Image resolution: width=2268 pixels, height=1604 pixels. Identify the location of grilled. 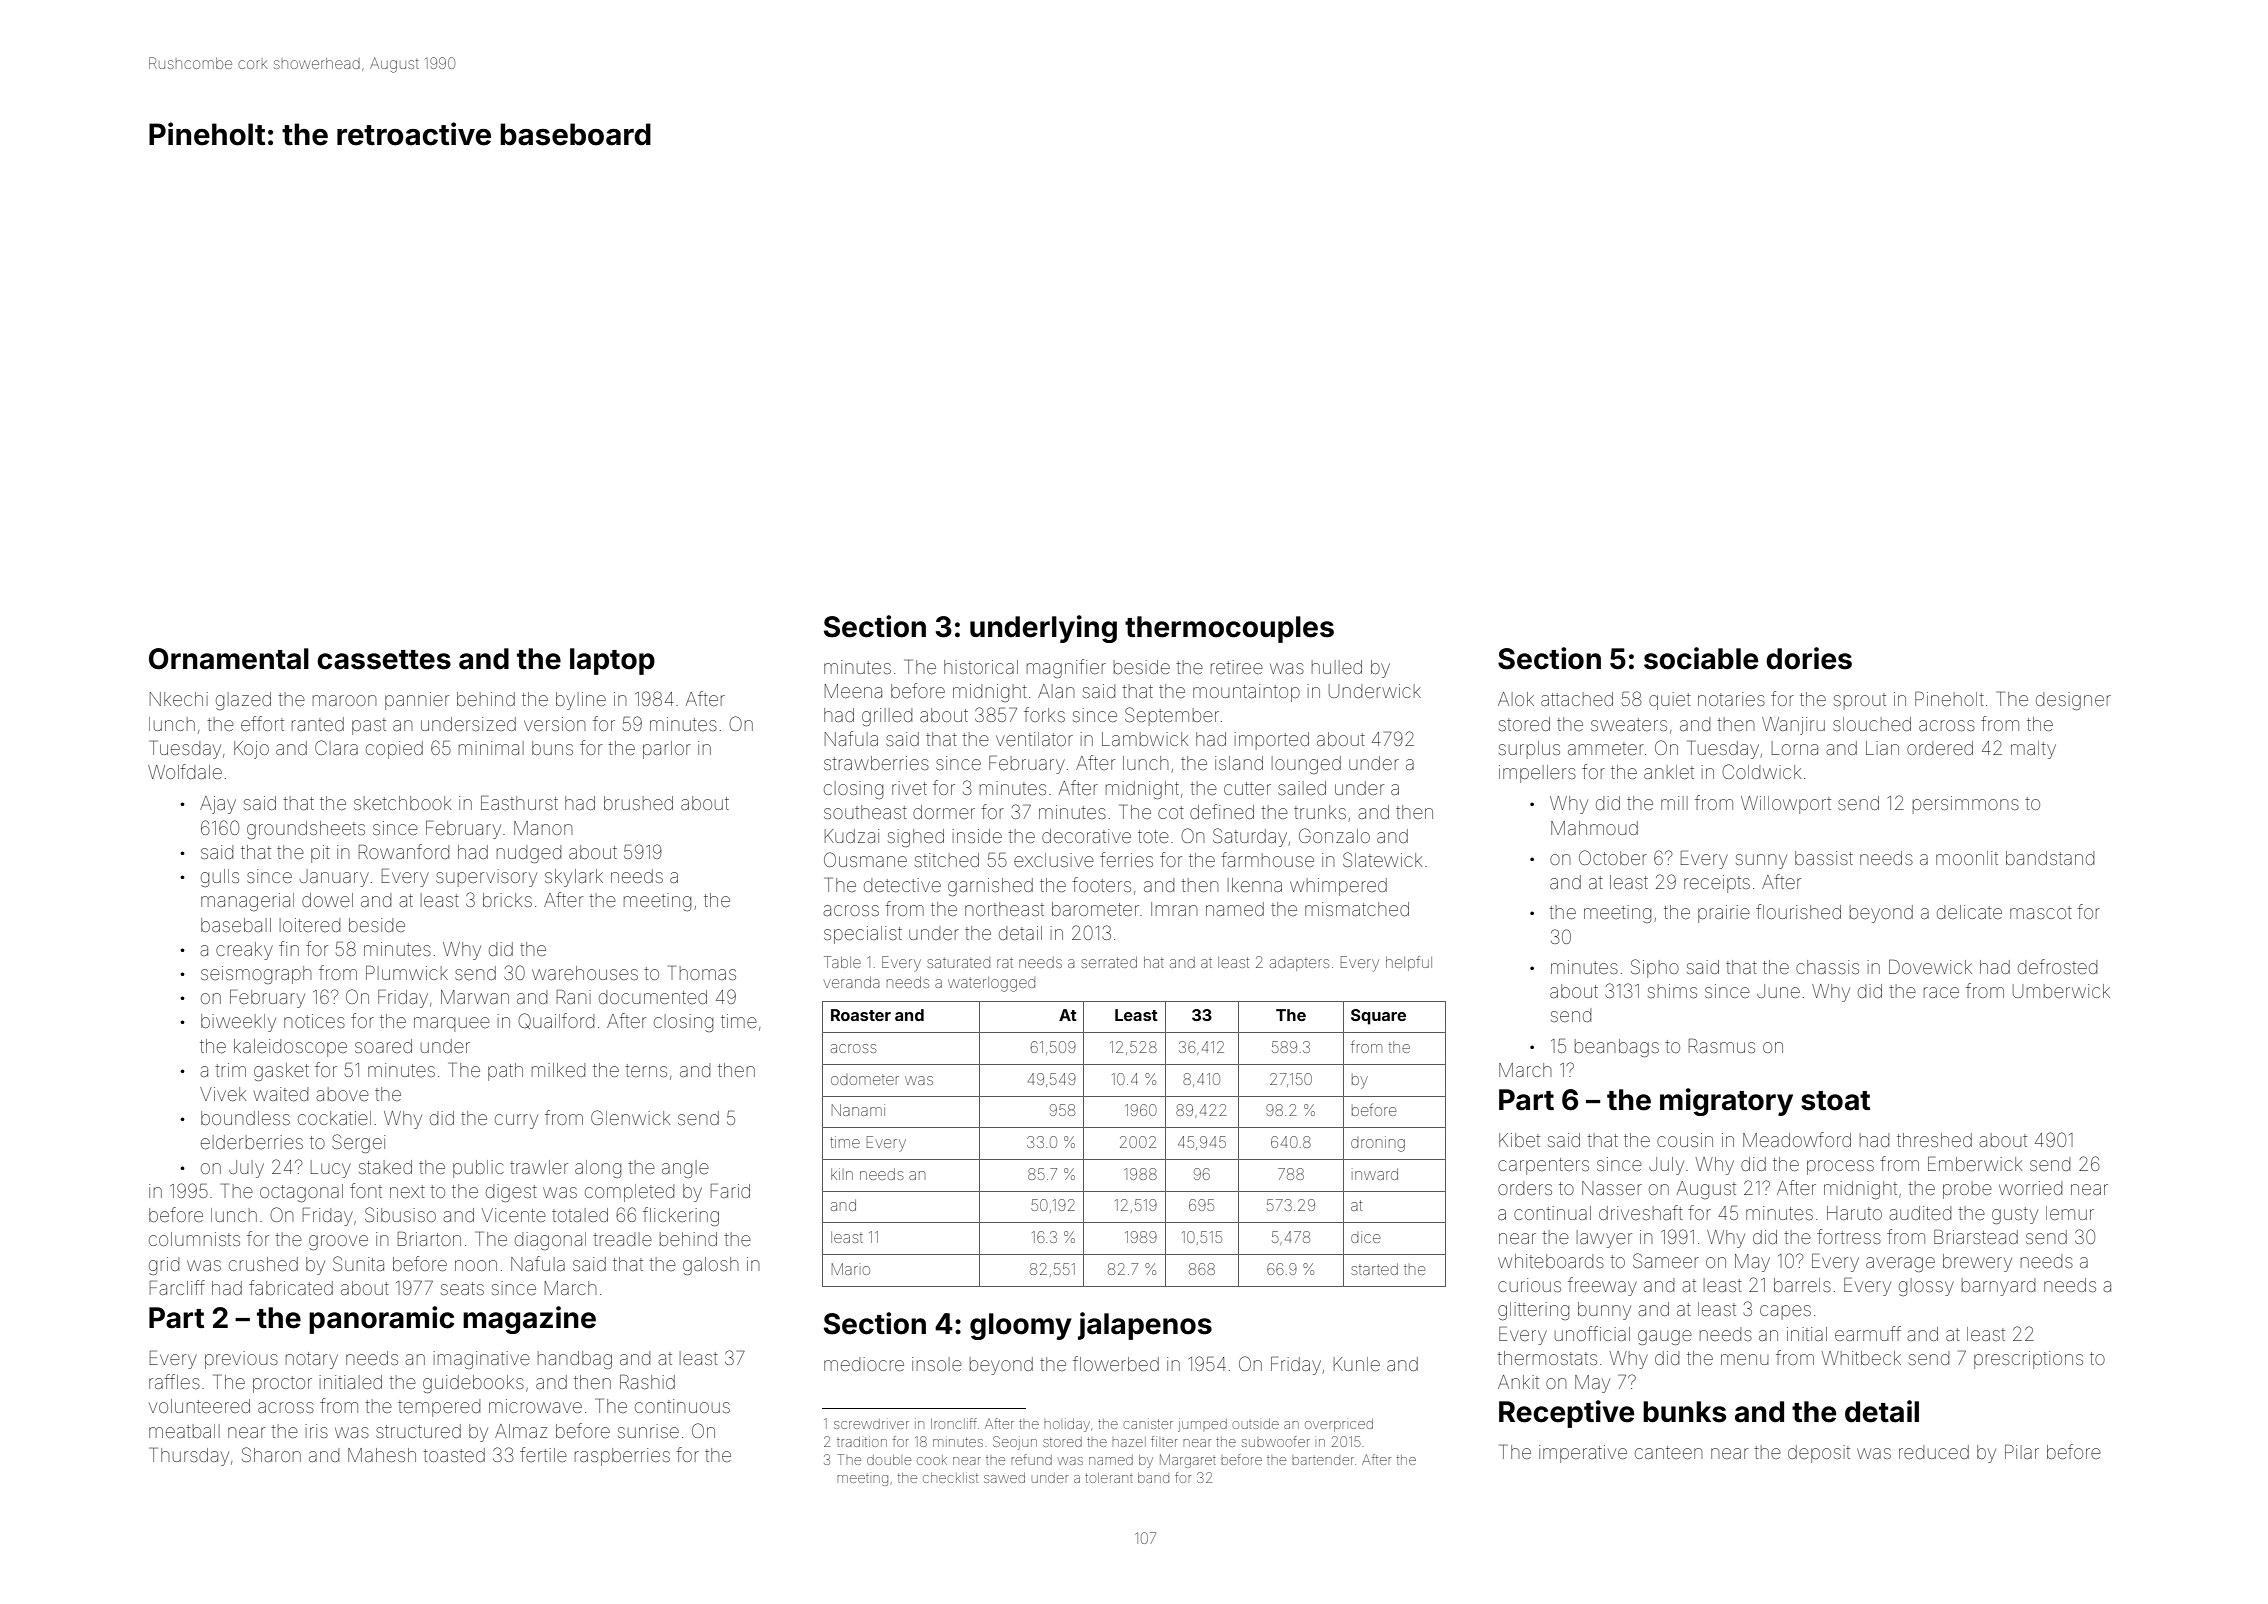
(887, 717).
